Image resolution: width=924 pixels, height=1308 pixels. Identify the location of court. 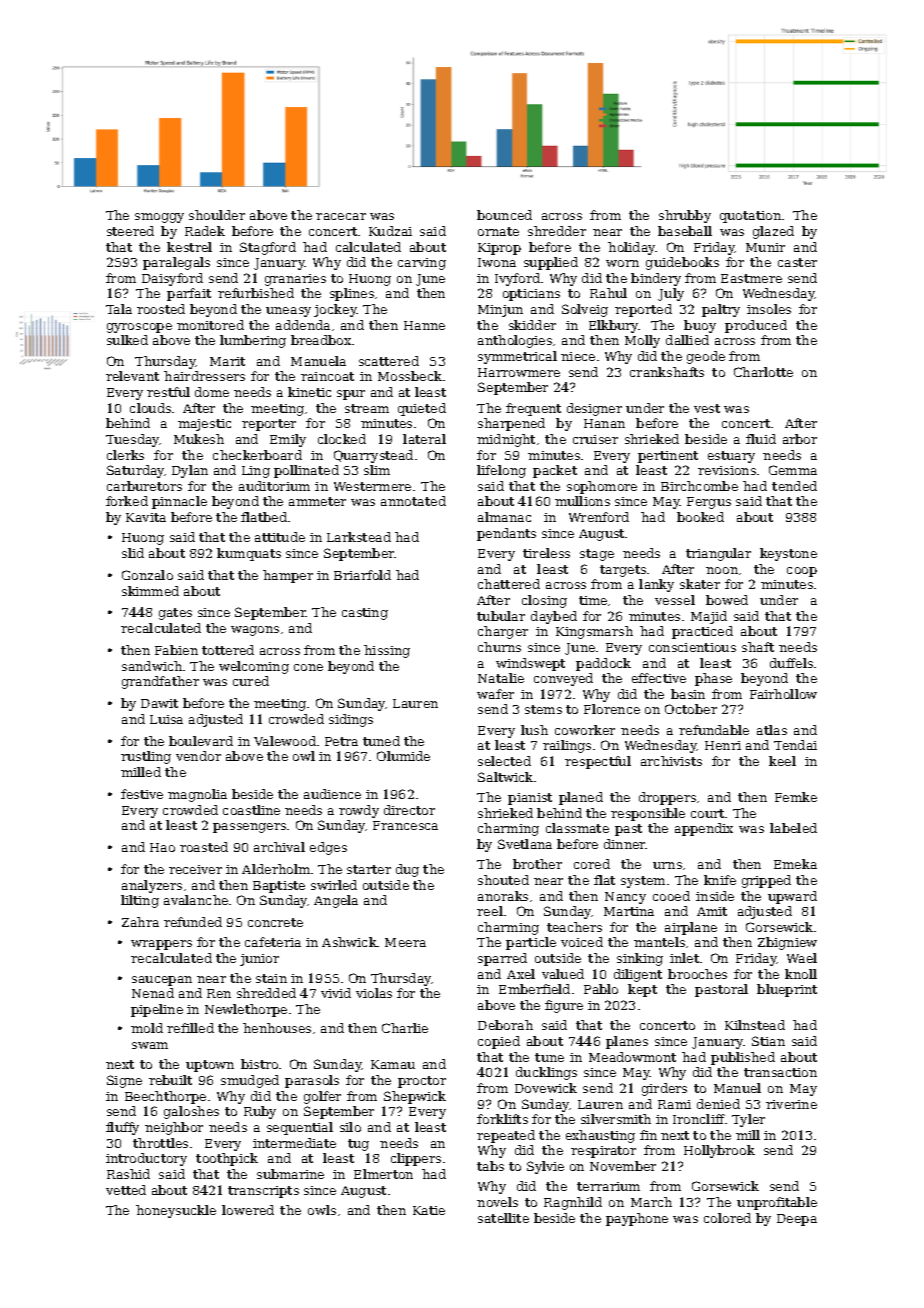
(707, 813).
